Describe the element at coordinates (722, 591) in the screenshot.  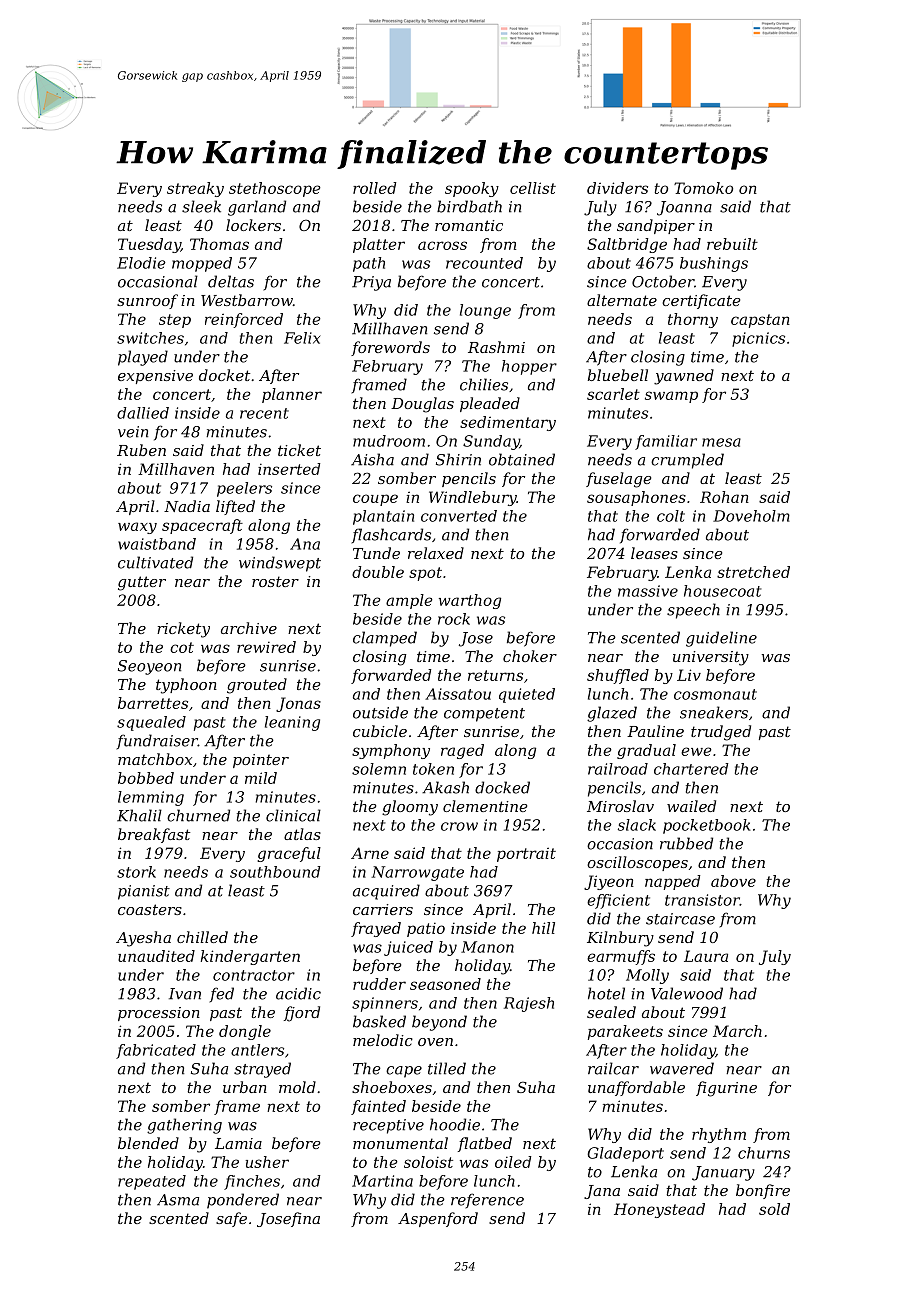
I see `housecoat` at that location.
